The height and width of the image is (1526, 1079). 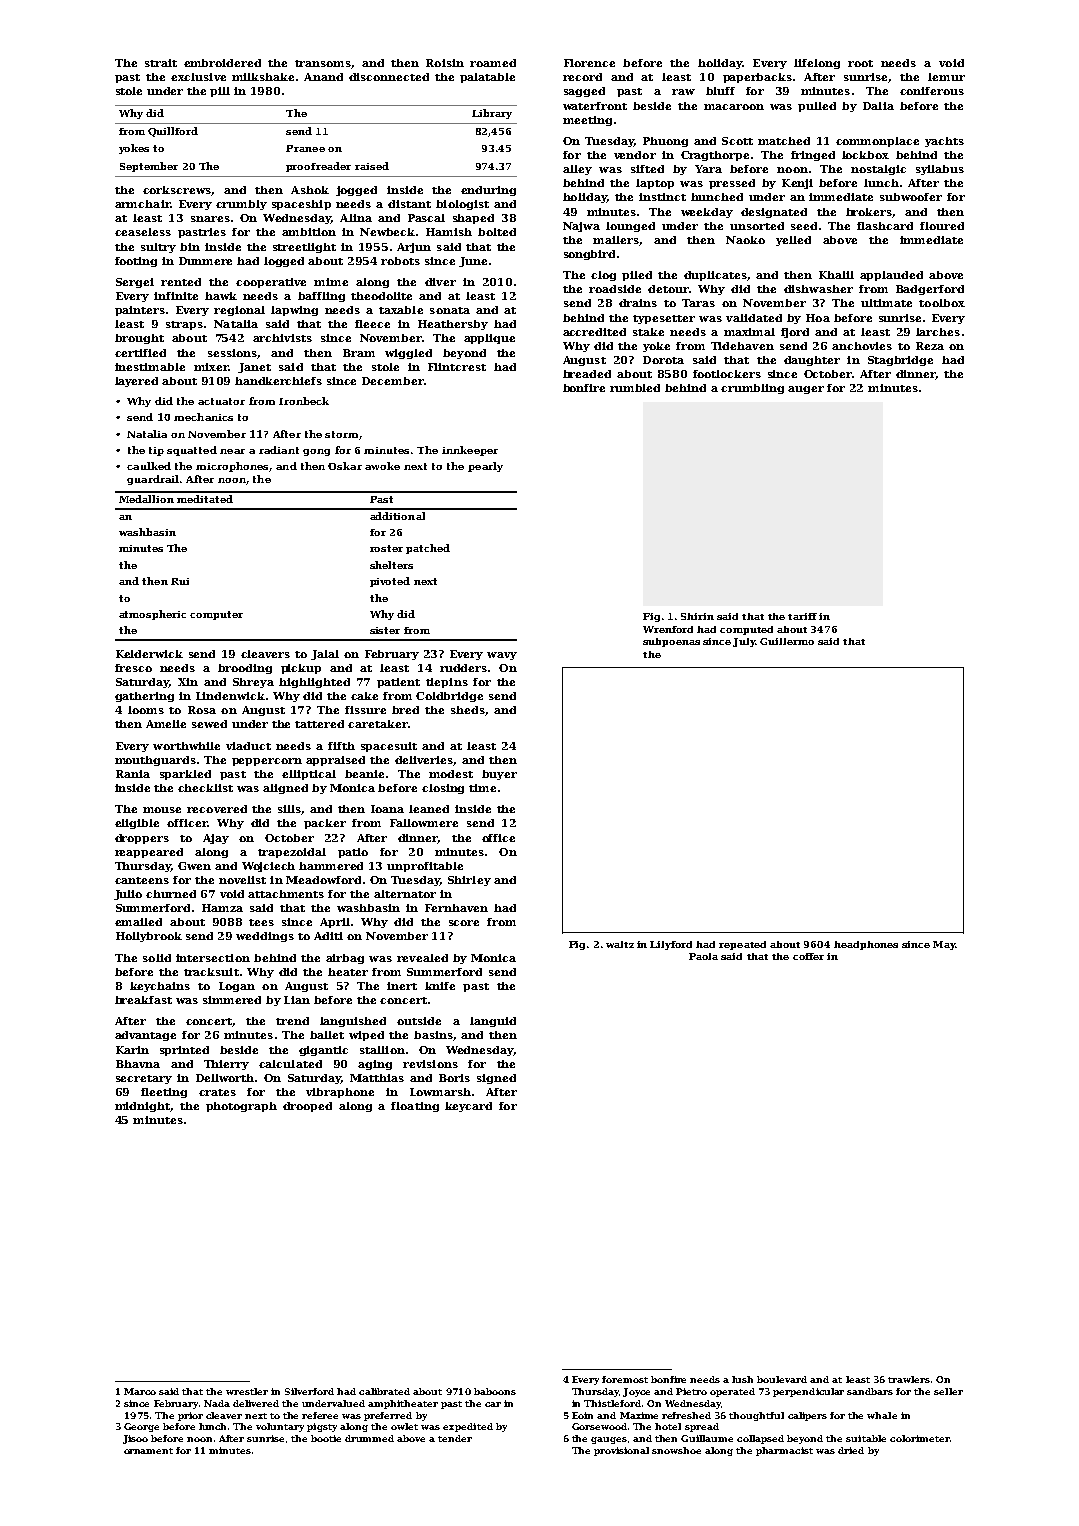 I want to click on auger, so click(x=806, y=390).
